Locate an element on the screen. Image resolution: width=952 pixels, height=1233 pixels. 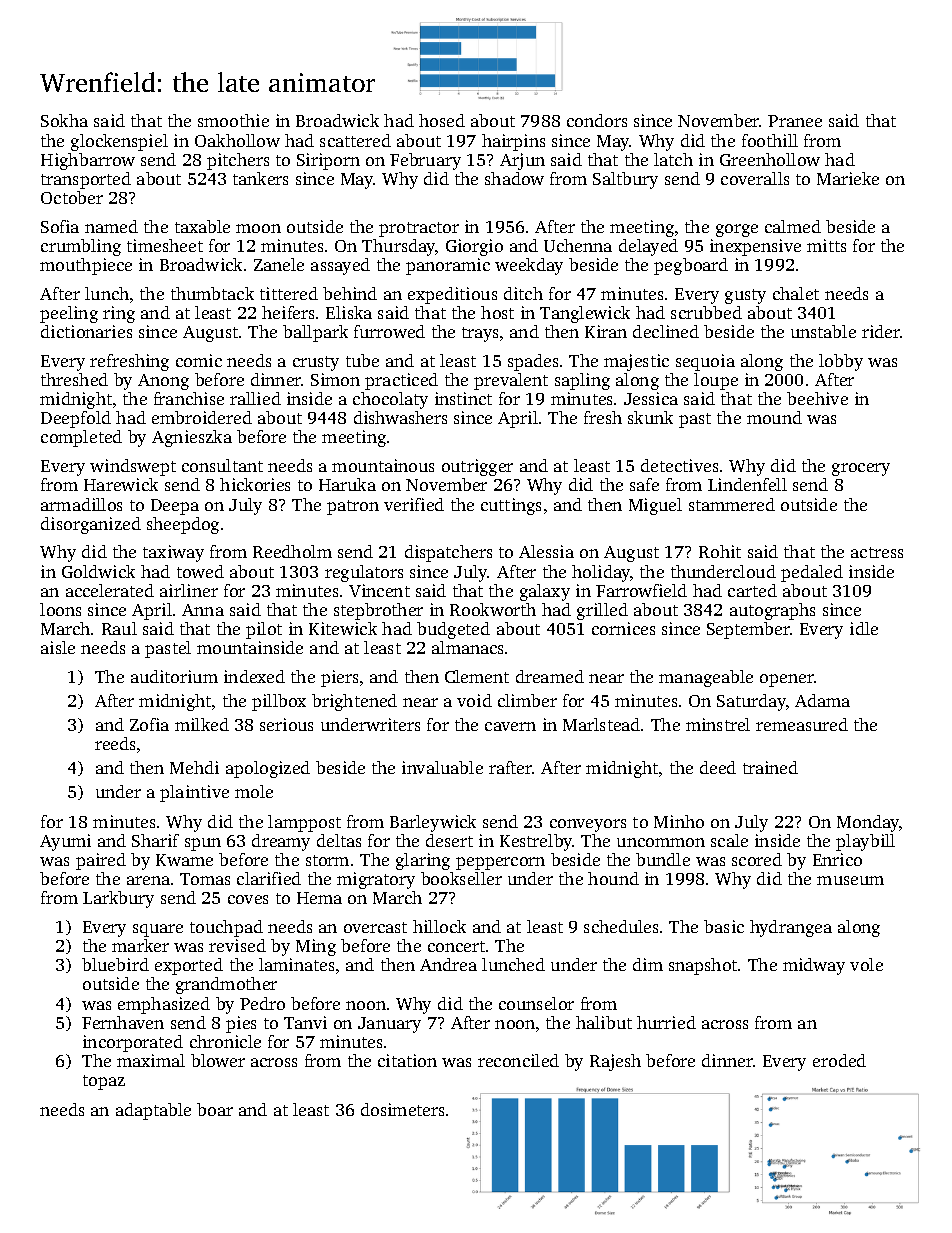
topaz is located at coordinates (104, 1082).
